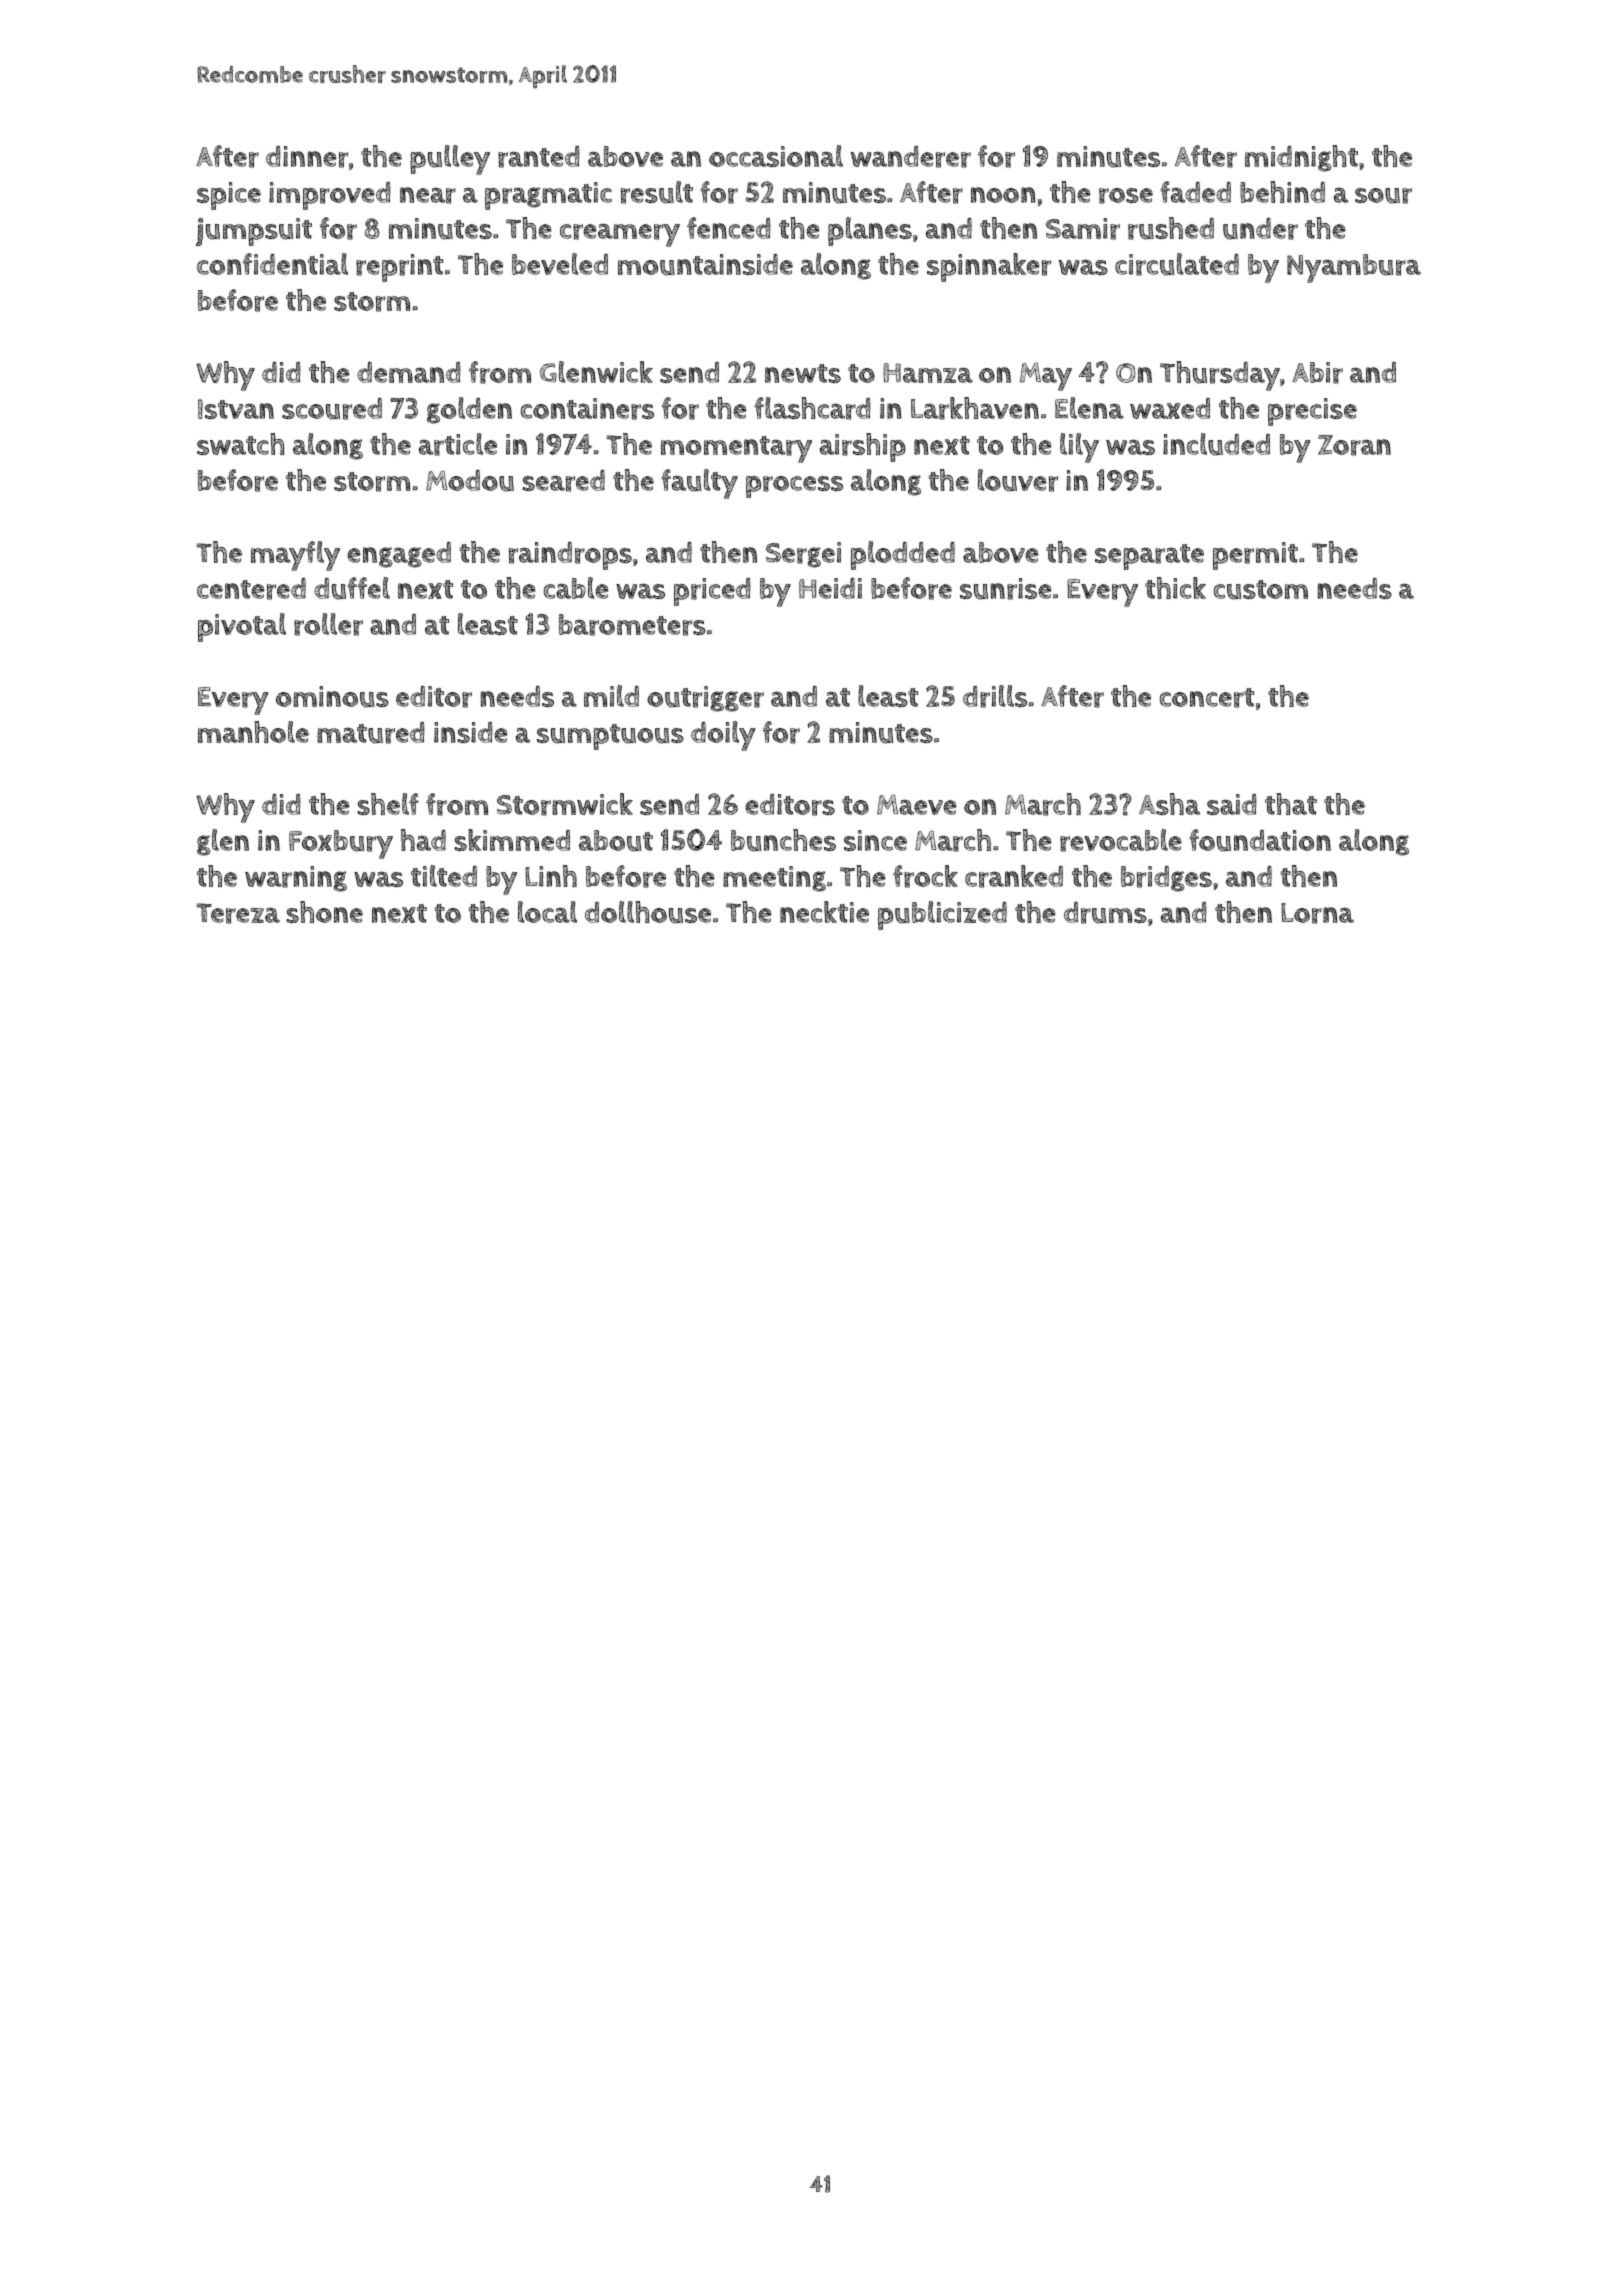 This document has width=1620, height=2292. Describe the element at coordinates (699, 484) in the document. I see `faulty` at that location.
